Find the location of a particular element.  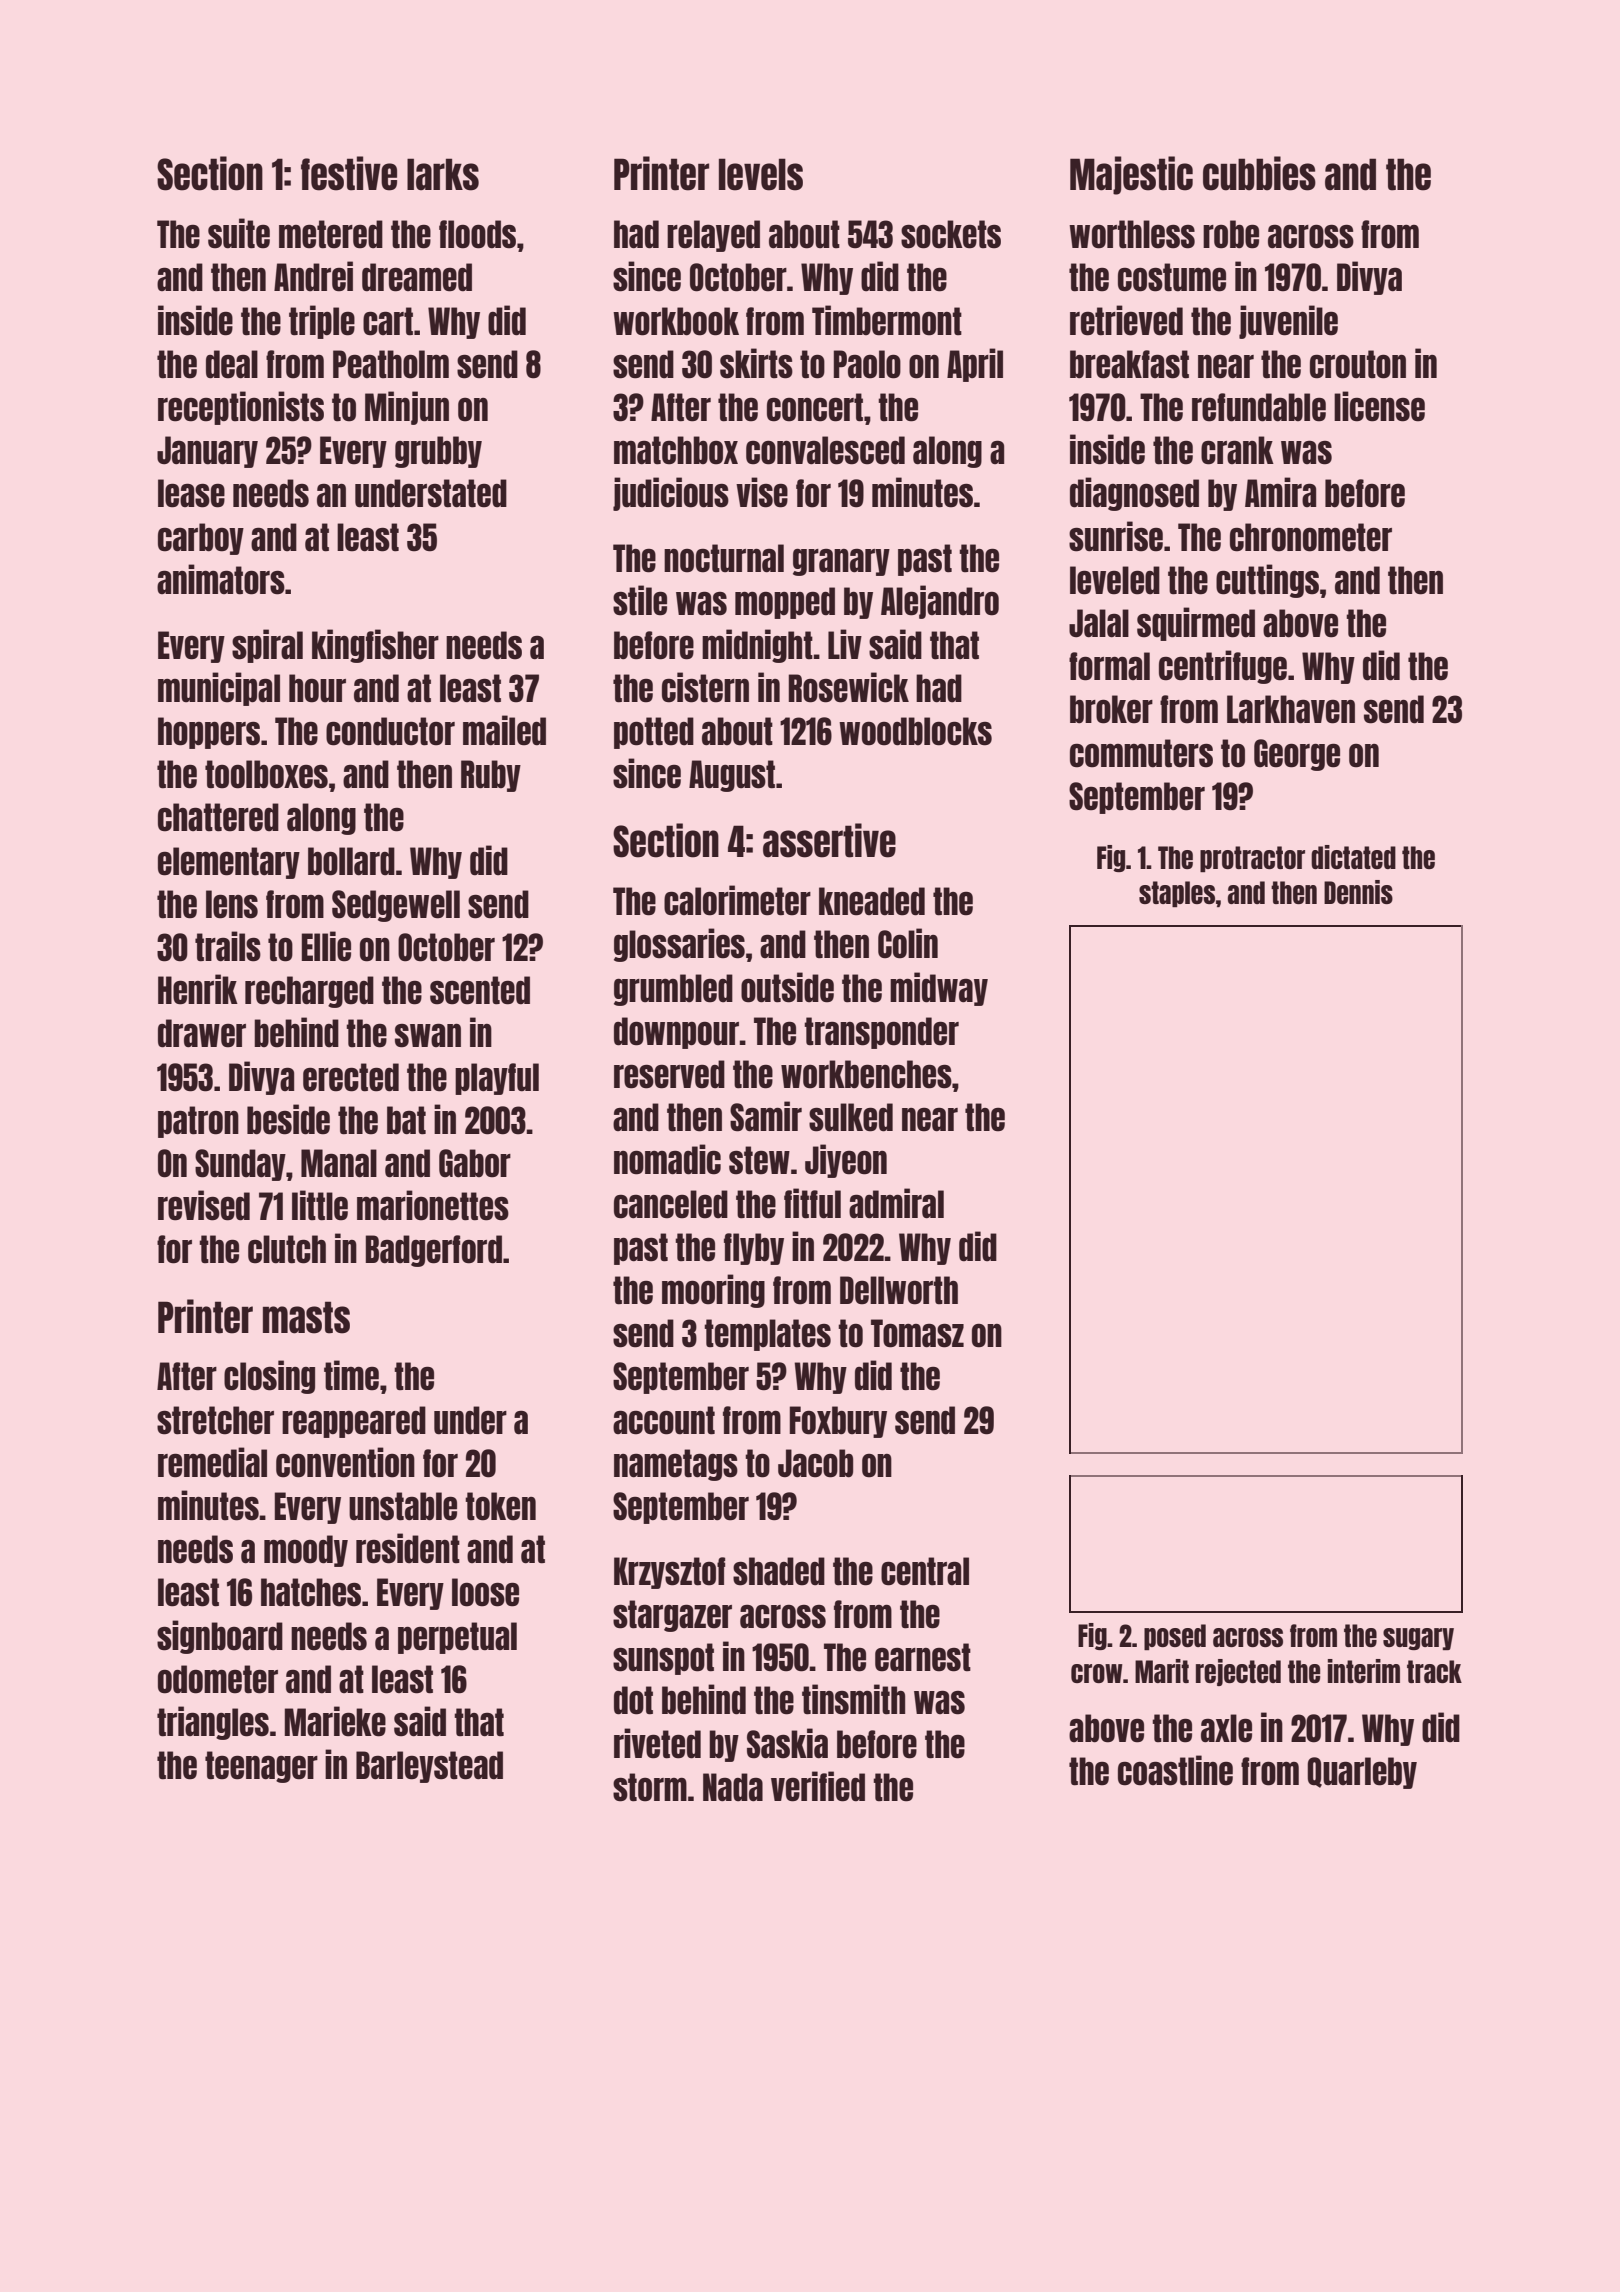

Minjun is located at coordinates (407, 408).
